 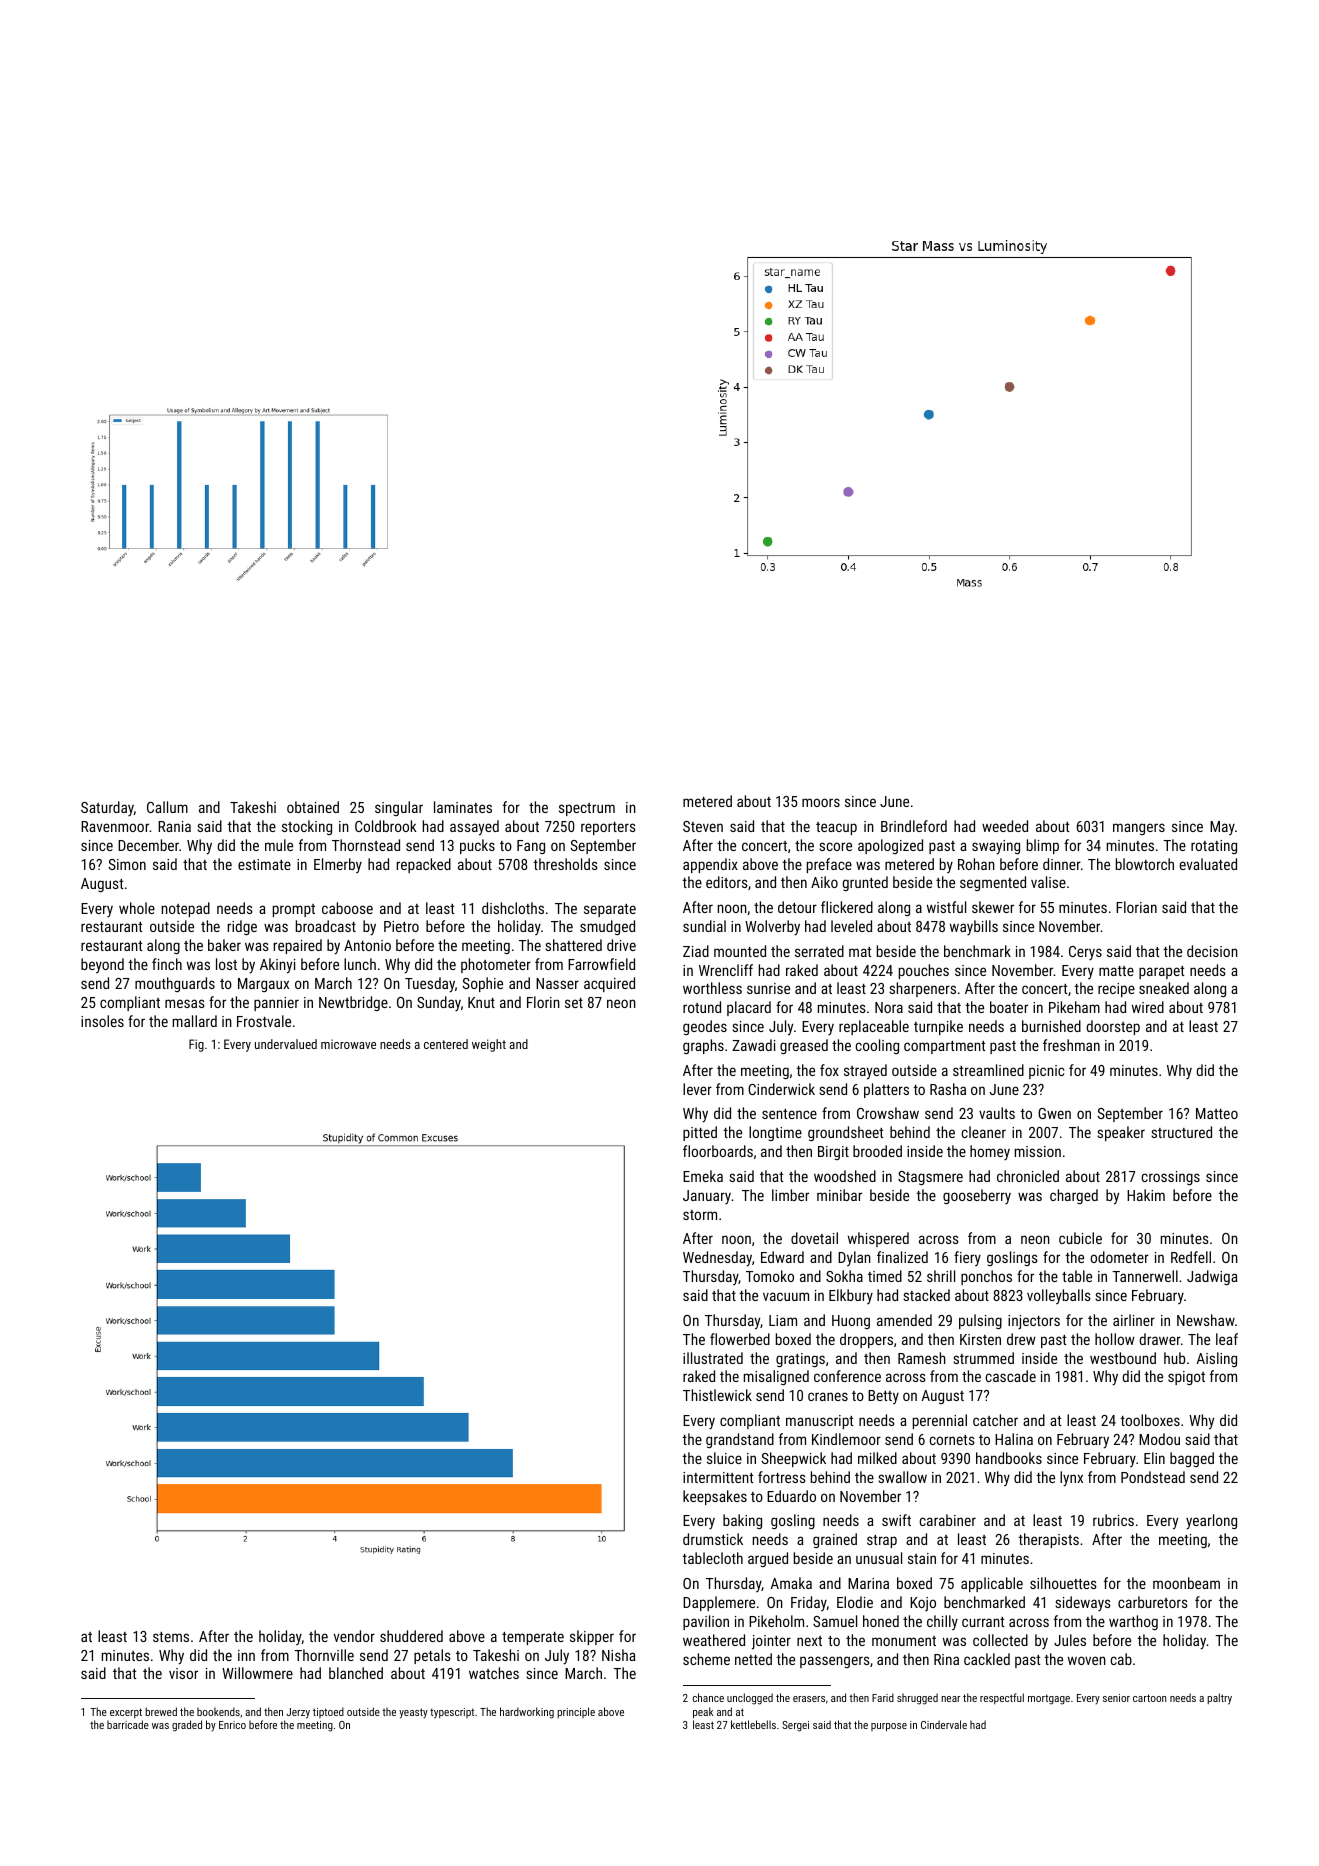 I want to click on spigot, so click(x=1186, y=1378).
